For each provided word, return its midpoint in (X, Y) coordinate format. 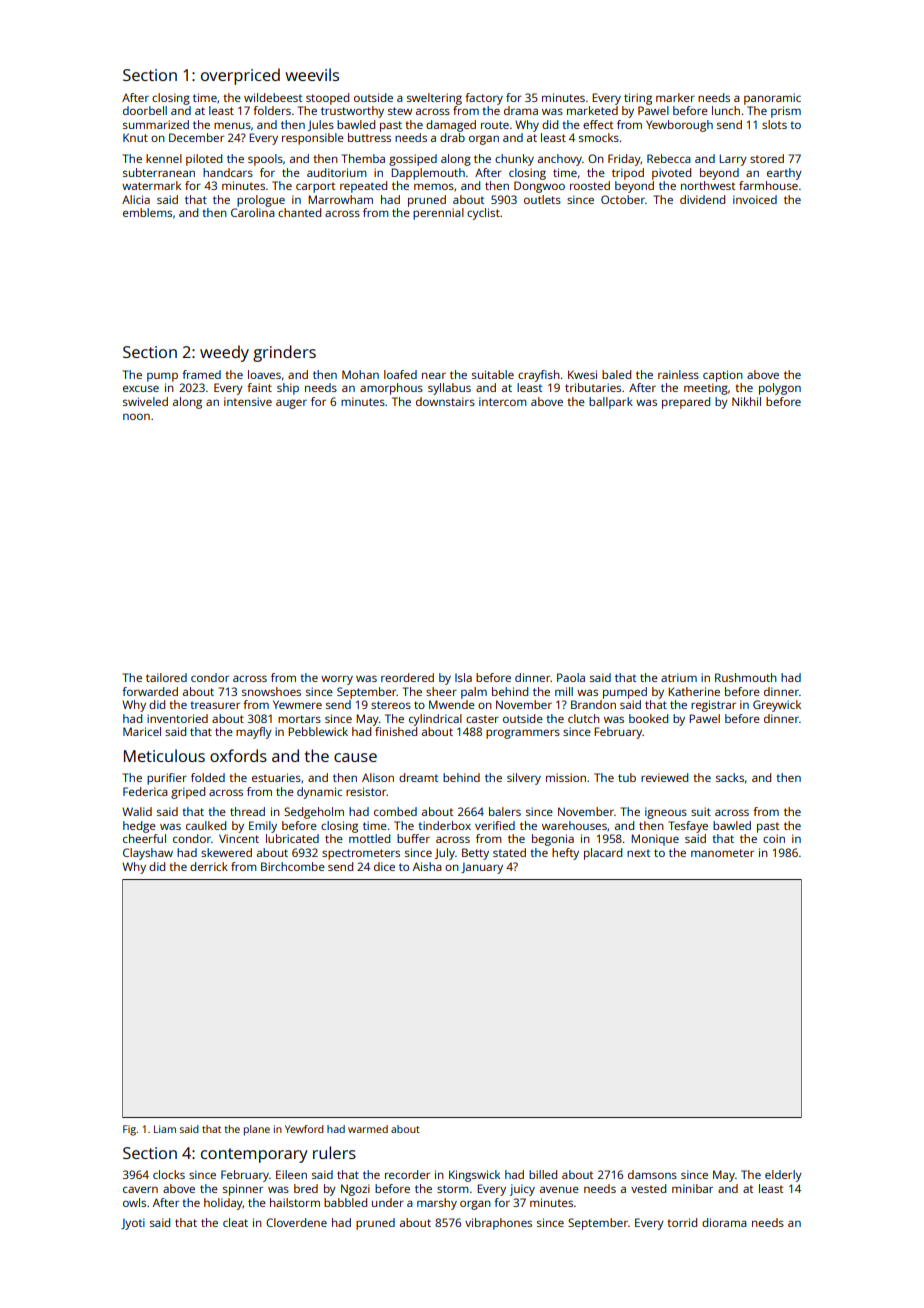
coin (774, 838)
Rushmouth (746, 677)
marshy (437, 1204)
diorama (724, 1222)
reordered (407, 677)
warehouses (574, 825)
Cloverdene (296, 1222)
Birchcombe (293, 866)
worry (337, 680)
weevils (312, 74)
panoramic (772, 99)
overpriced (240, 76)
